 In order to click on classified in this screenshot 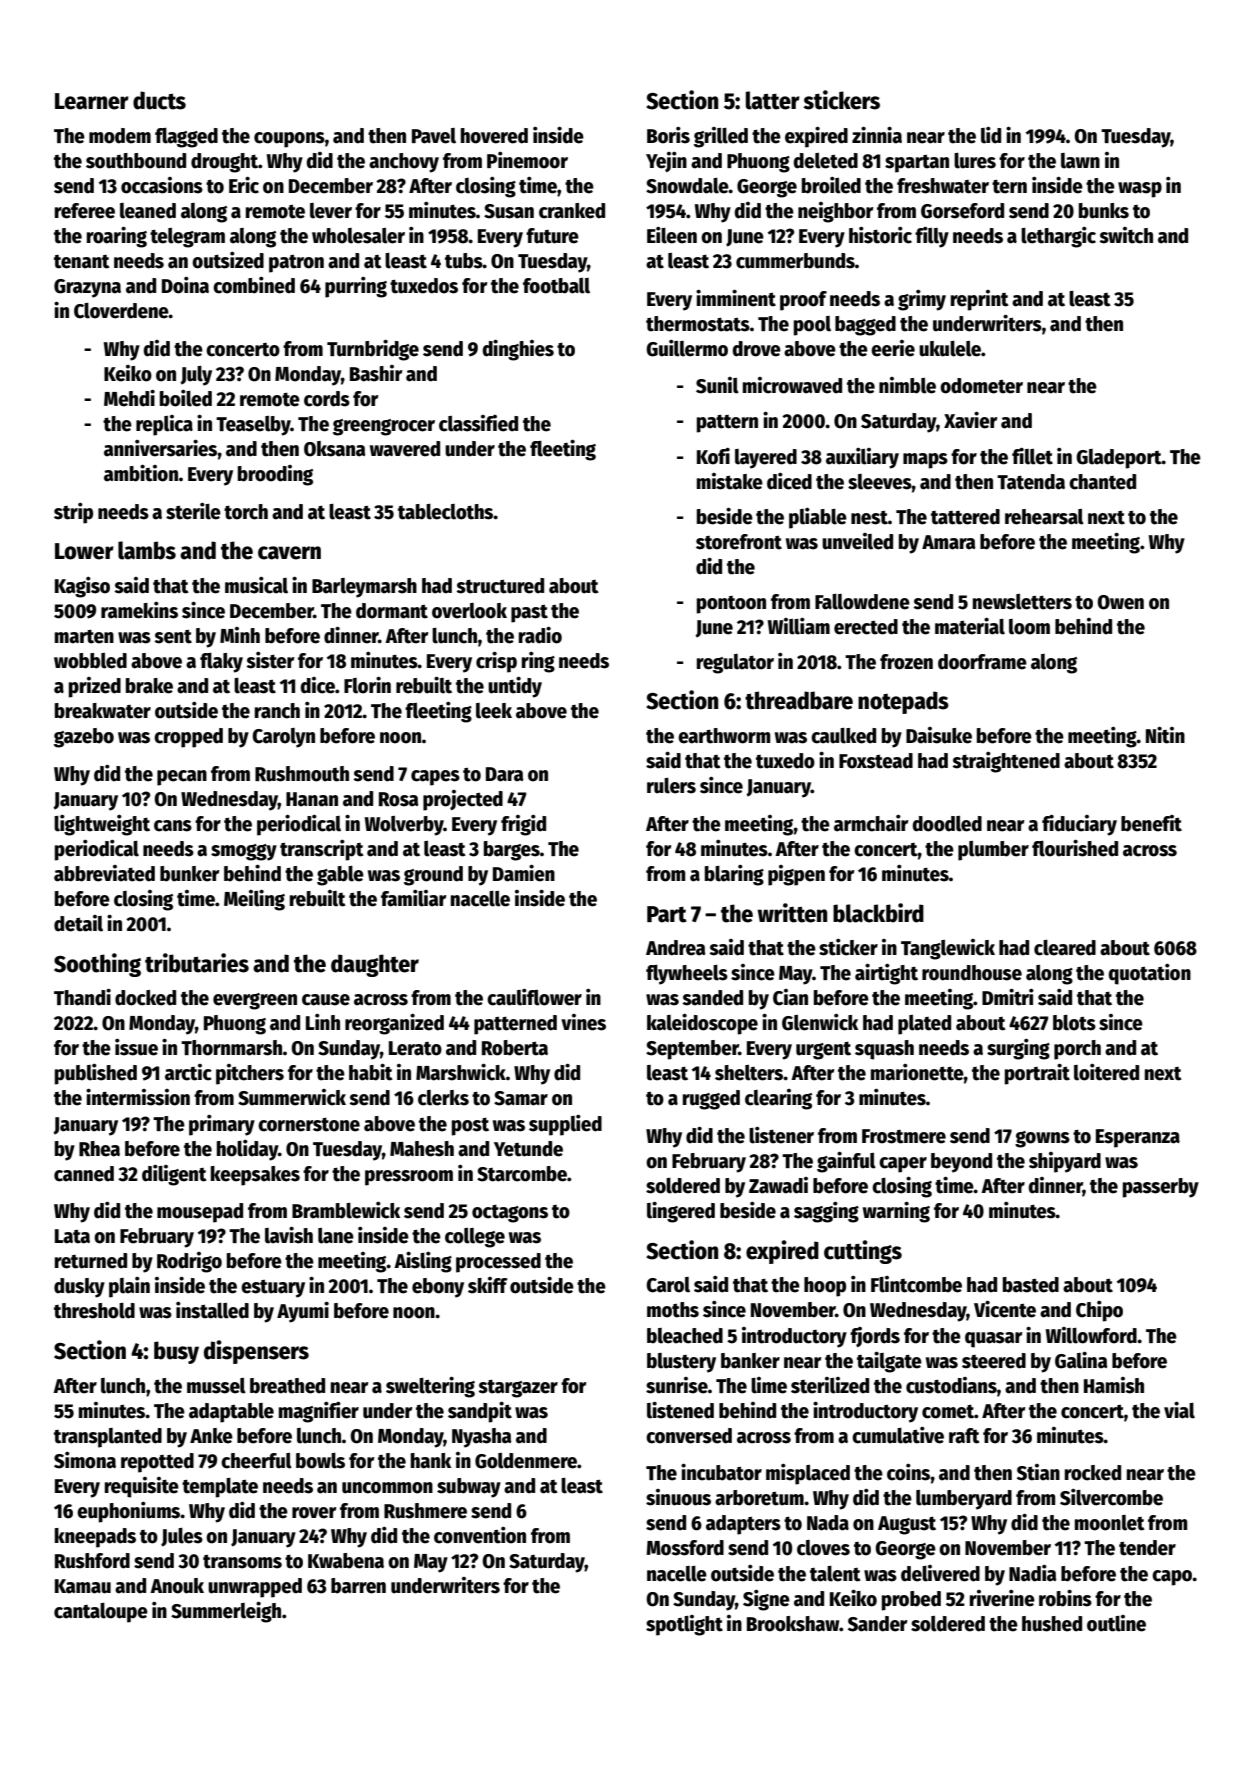, I will do `click(478, 423)`.
